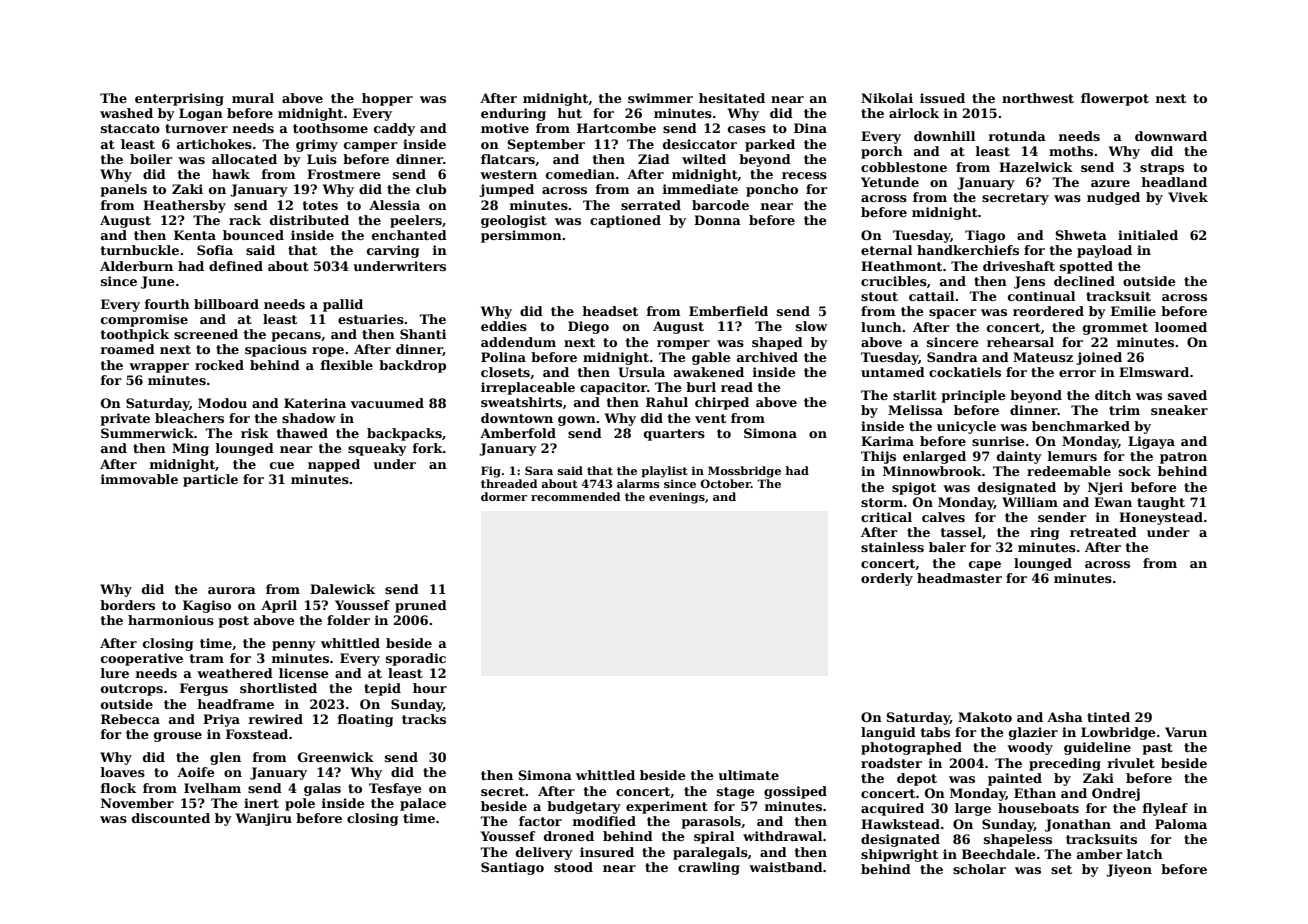 Image resolution: width=1308 pixels, height=924 pixels. I want to click on Kagiso, so click(207, 606).
